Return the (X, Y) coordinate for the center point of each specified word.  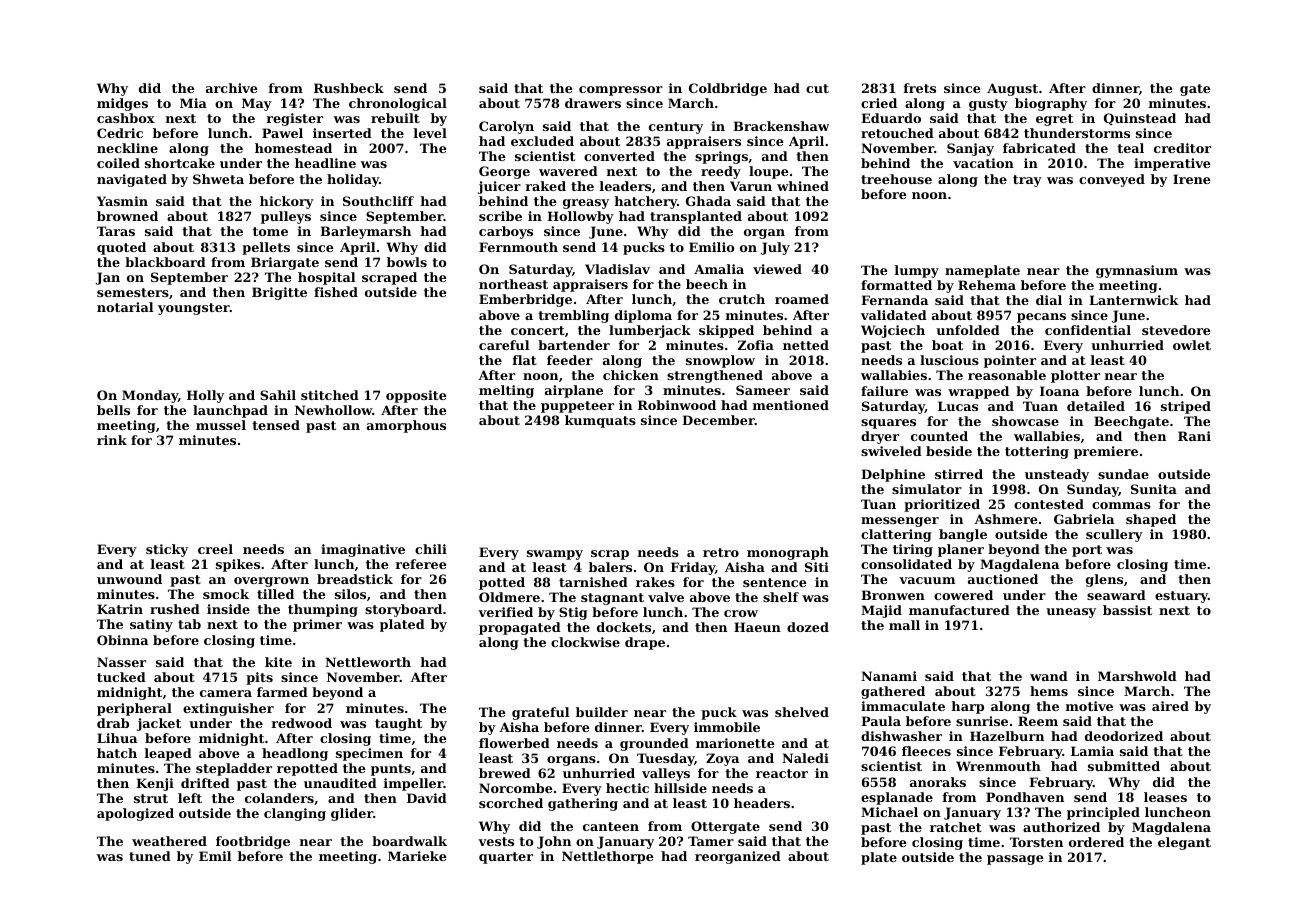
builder (602, 712)
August (1012, 89)
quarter (506, 858)
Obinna (122, 640)
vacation (983, 163)
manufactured (959, 610)
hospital (326, 278)
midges (122, 104)
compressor (621, 91)
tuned (150, 856)
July (775, 248)
